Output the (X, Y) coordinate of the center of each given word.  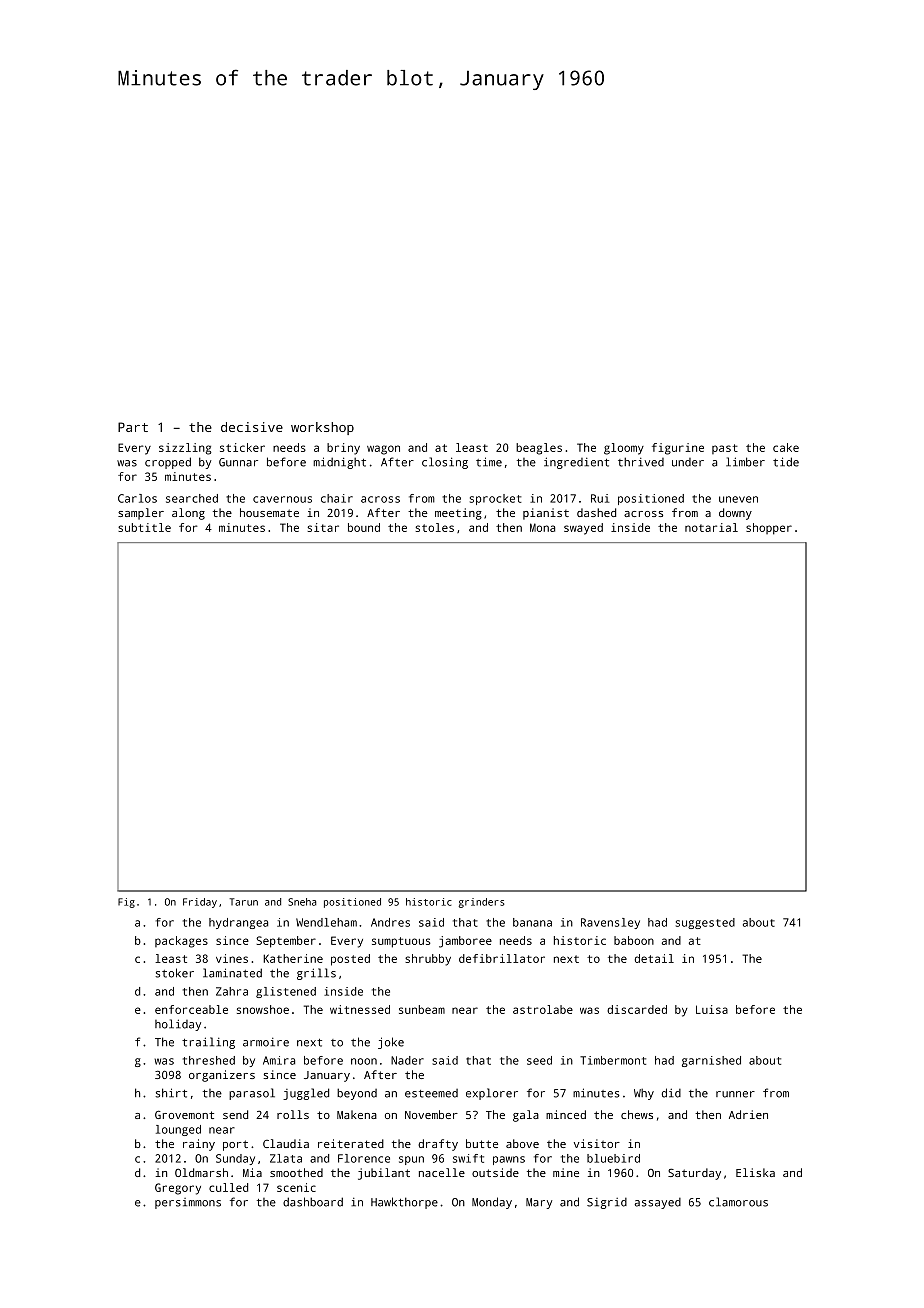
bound (364, 527)
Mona (542, 527)
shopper (769, 529)
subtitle (144, 527)
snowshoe (263, 1009)
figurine (678, 449)
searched (192, 498)
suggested (705, 923)
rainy (199, 1145)
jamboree (465, 942)
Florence (364, 1158)
